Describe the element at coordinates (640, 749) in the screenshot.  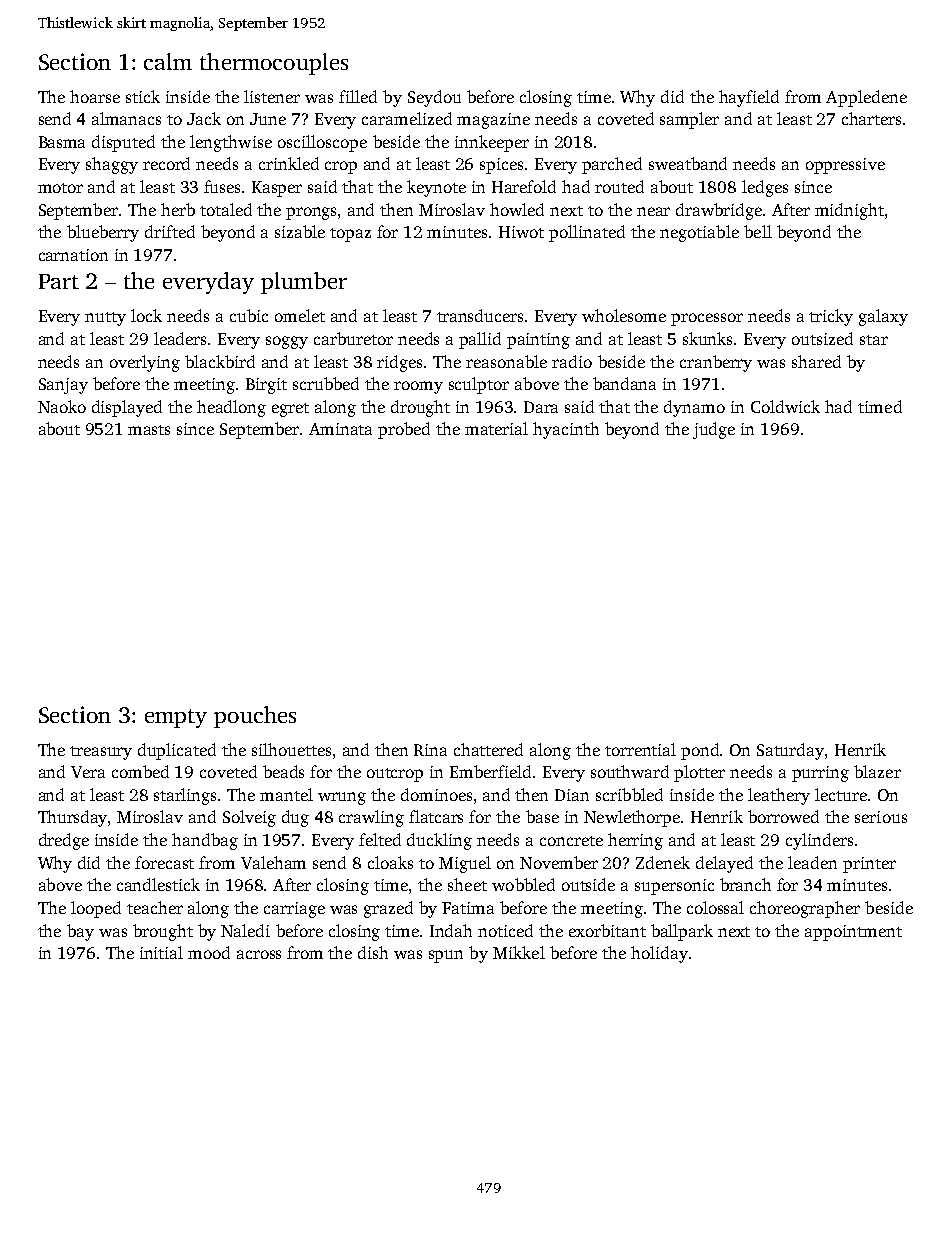
I see `torrential` at that location.
